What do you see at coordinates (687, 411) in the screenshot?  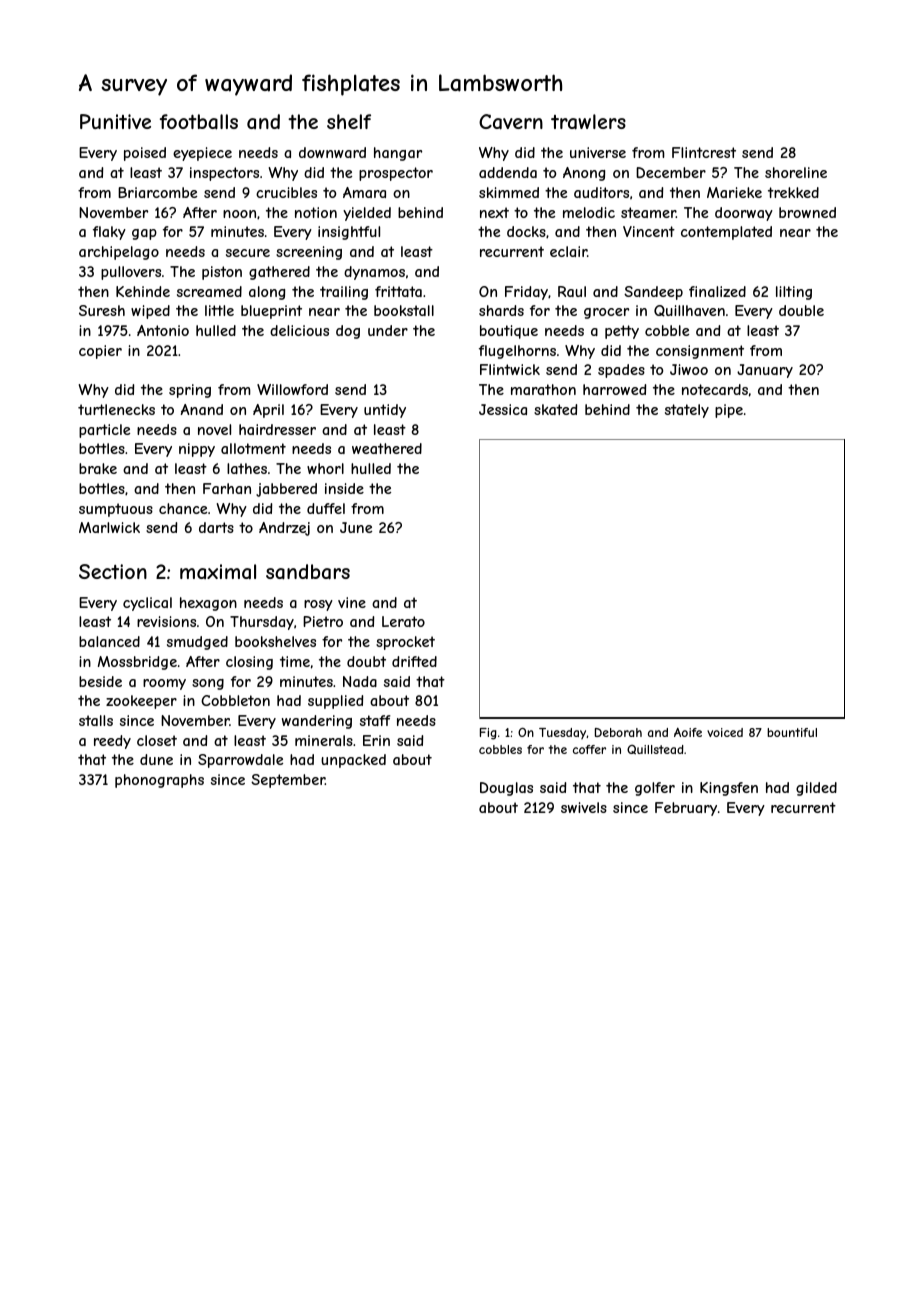 I see `stately` at bounding box center [687, 411].
